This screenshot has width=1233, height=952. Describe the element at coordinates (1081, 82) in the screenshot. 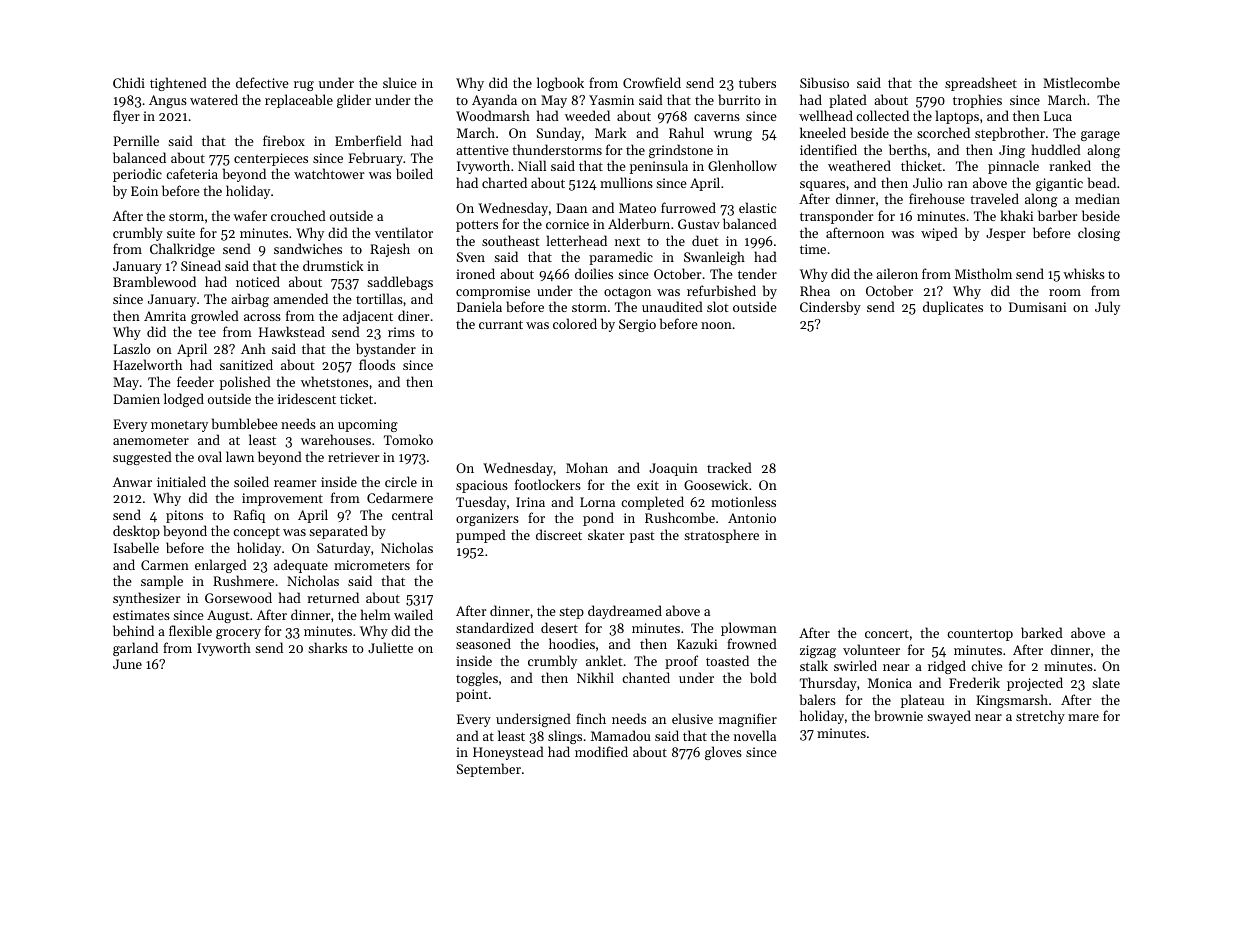

I see `Mistlecombe` at that location.
